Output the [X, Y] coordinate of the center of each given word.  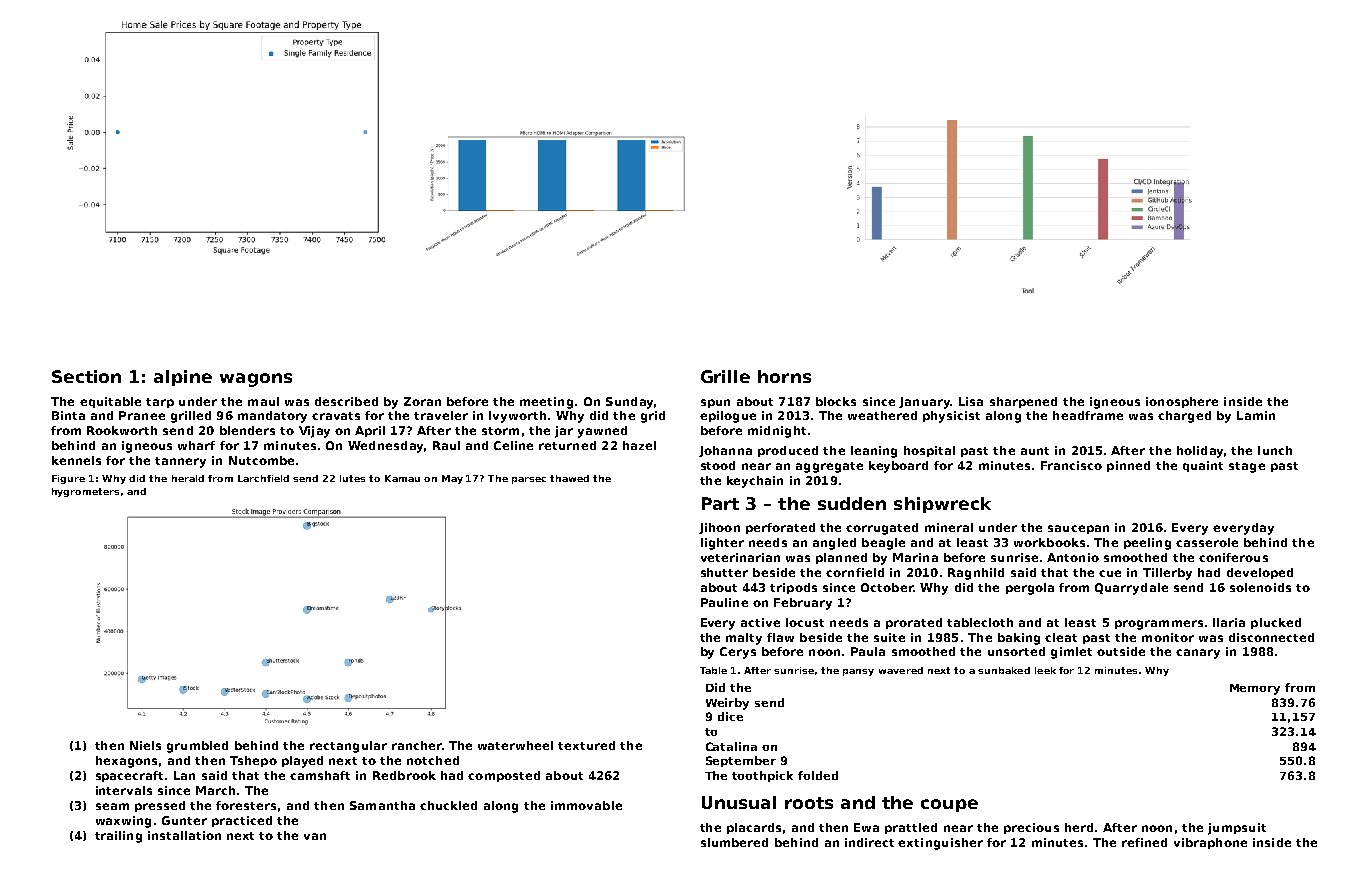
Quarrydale [1131, 589]
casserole [1207, 542]
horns [784, 376]
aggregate [829, 467]
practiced [242, 821]
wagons [256, 380]
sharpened [1023, 402]
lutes [352, 478]
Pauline [724, 602]
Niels [145, 745]
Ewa [866, 827]
